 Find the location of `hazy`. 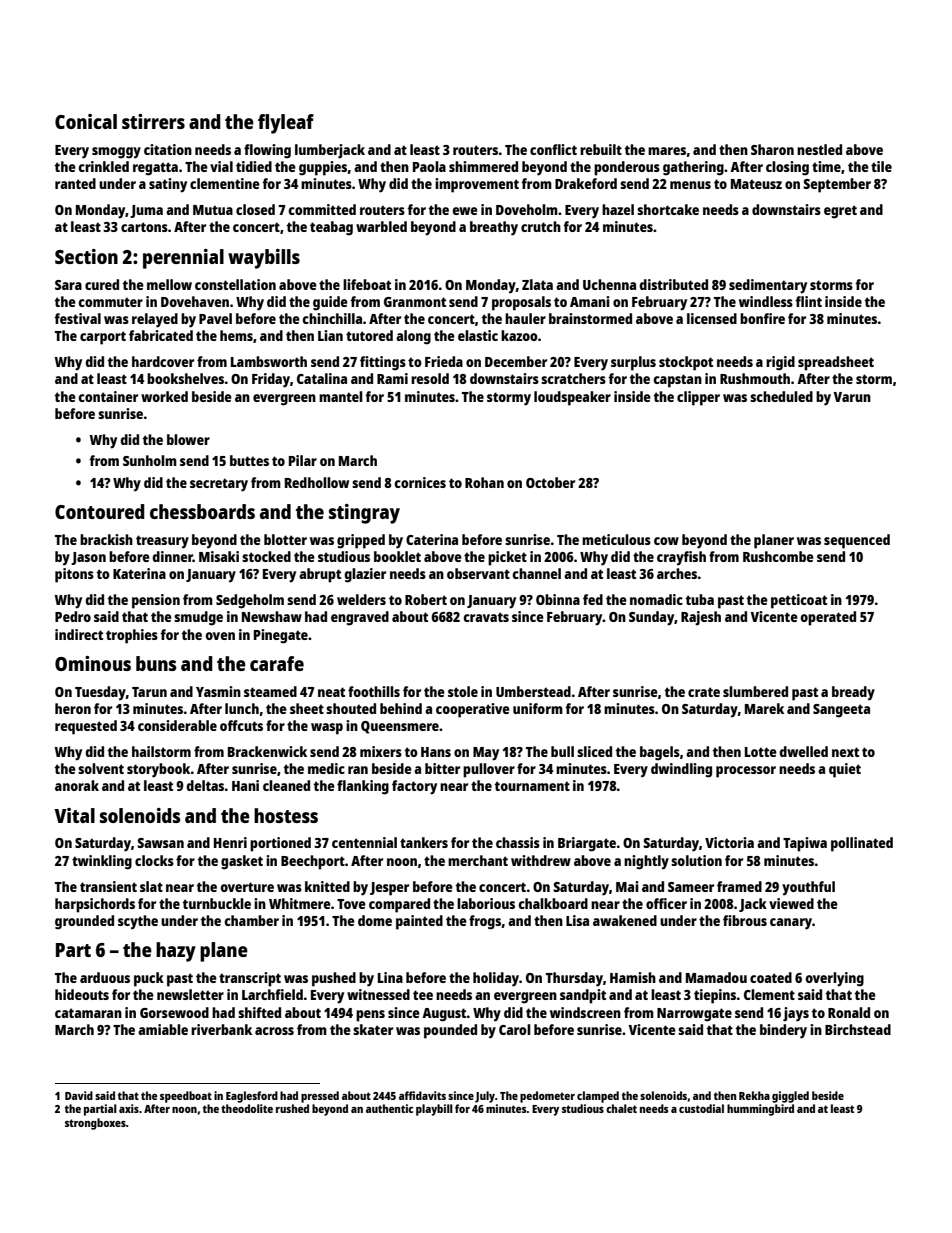

hazy is located at coordinates (176, 952).
